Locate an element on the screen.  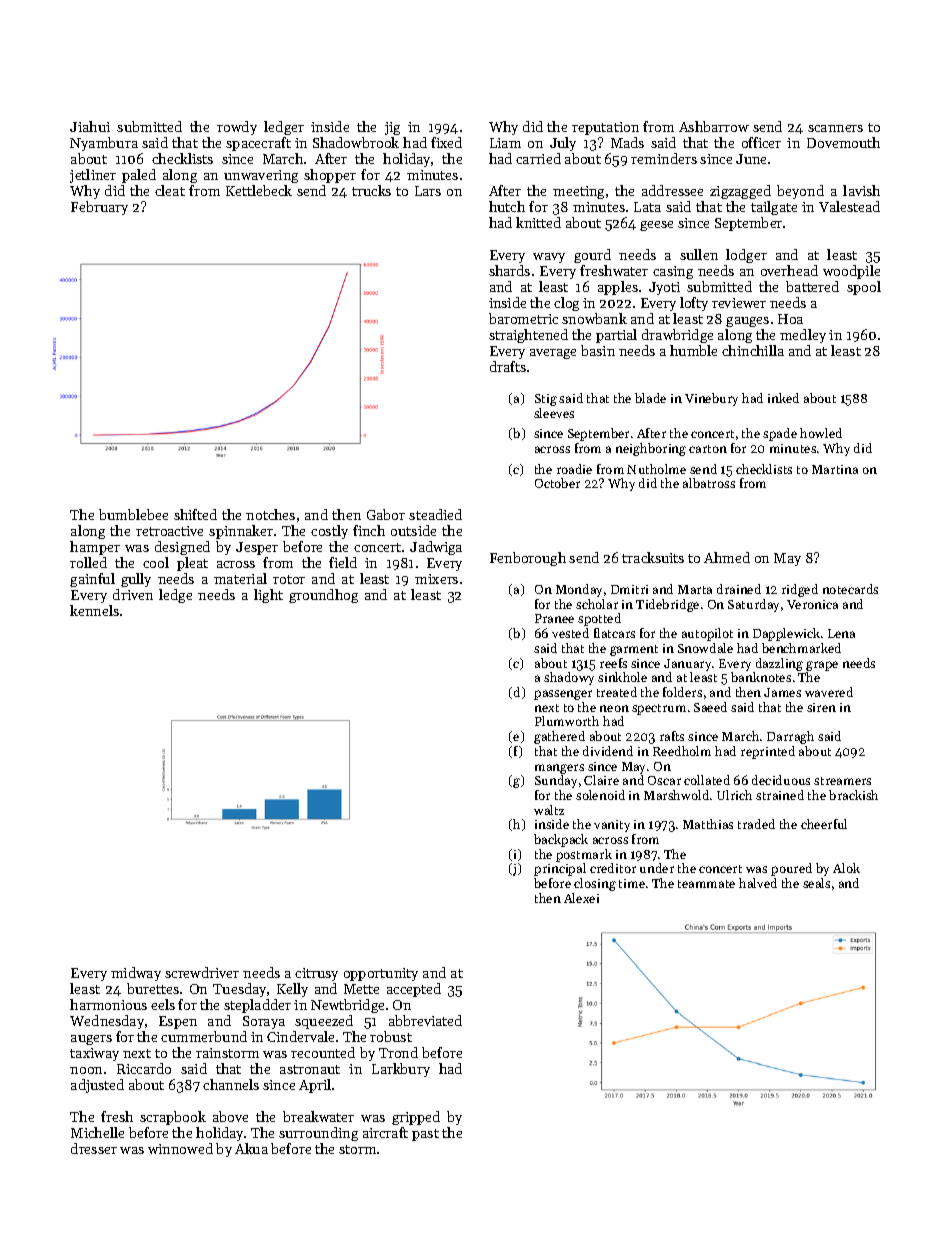
screwdriver is located at coordinates (202, 972).
